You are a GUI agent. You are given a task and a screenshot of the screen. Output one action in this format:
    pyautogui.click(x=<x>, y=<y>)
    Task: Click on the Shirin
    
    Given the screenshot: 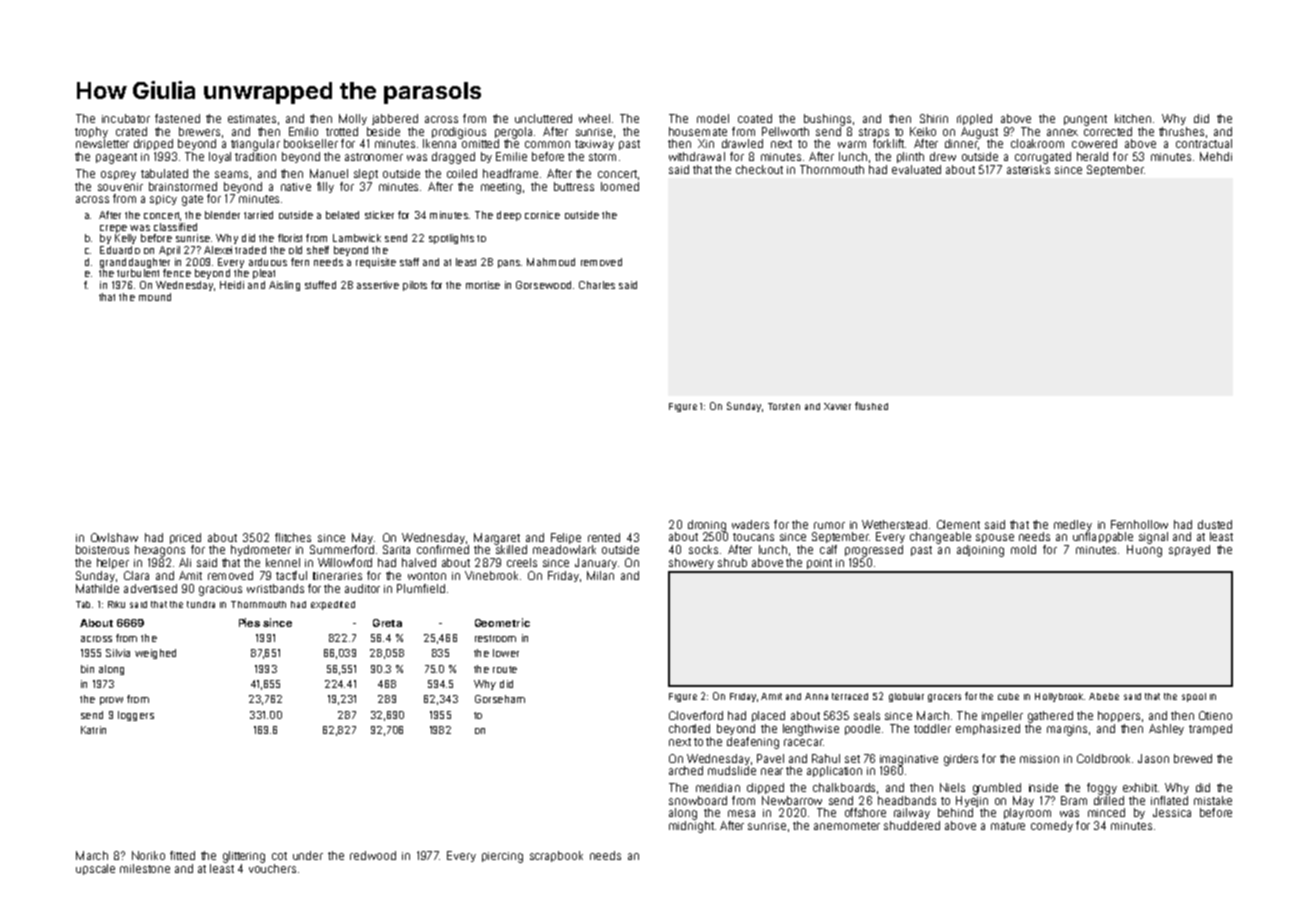 What is the action you would take?
    pyautogui.click(x=934, y=118)
